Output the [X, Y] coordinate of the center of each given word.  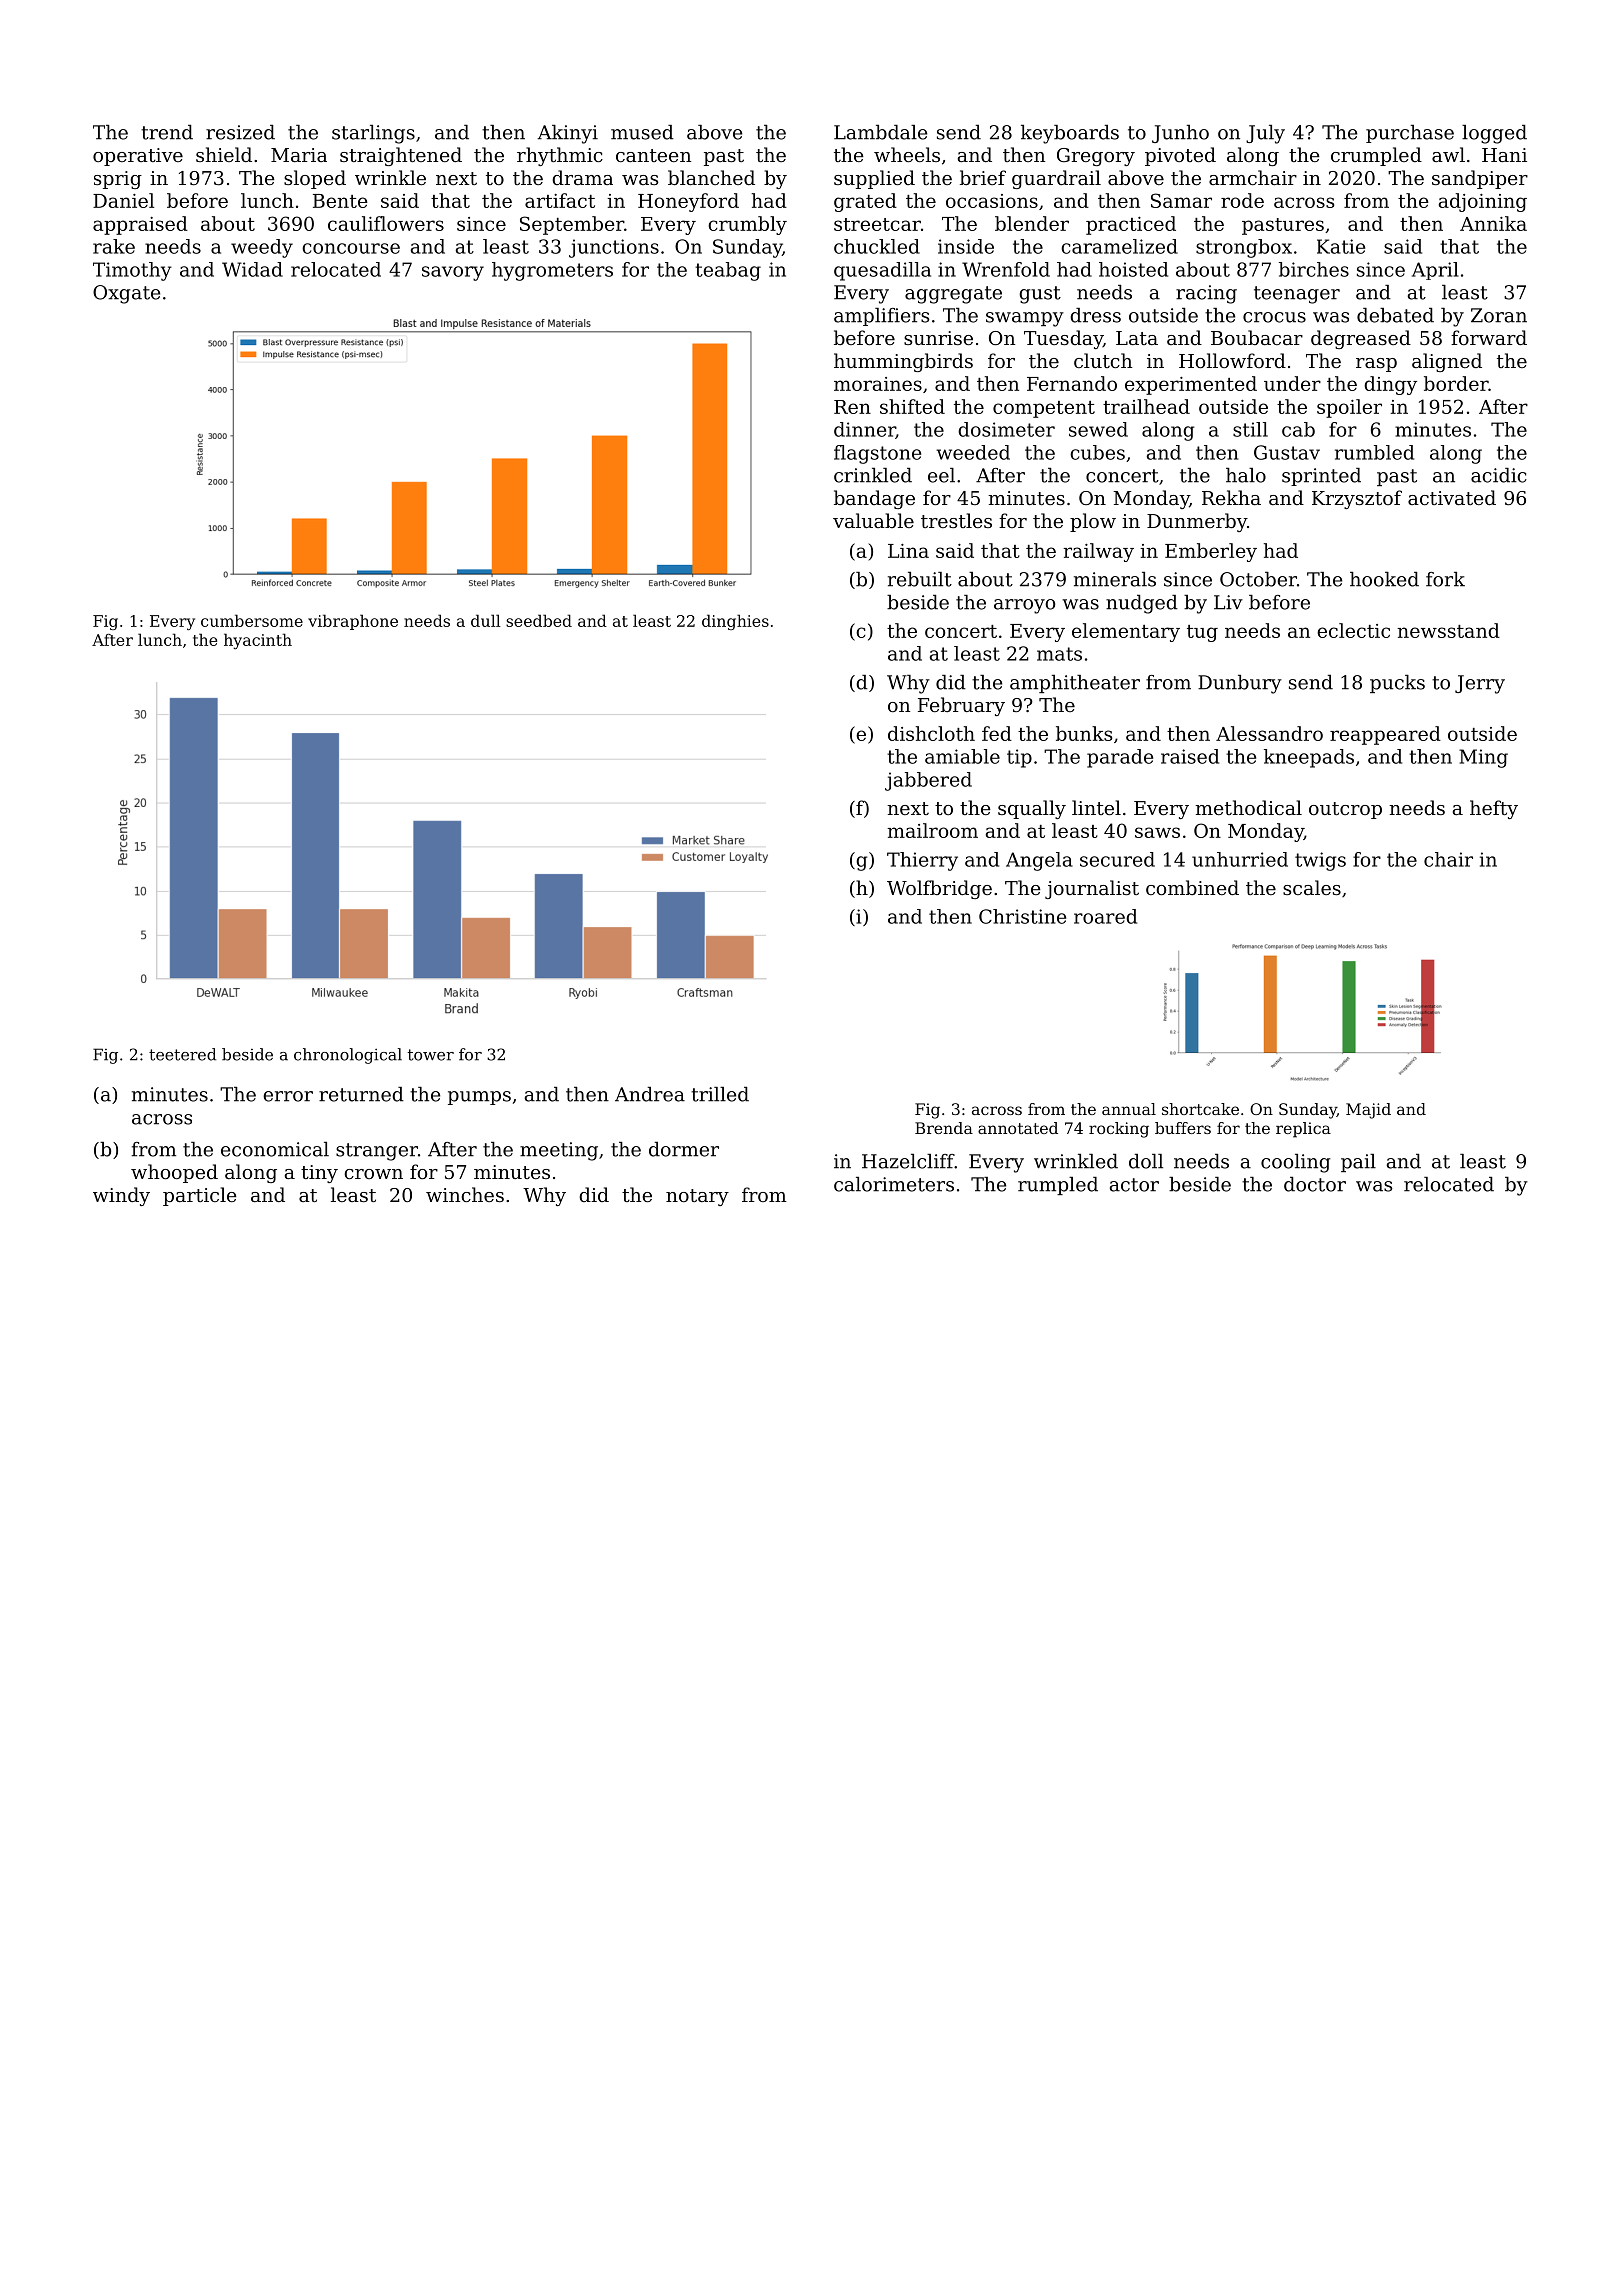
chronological [348, 1056]
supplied [874, 179]
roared [1105, 916]
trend [167, 132]
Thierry [922, 861]
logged [1494, 134]
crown [373, 1174]
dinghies [735, 622]
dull [486, 620]
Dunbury [1240, 684]
